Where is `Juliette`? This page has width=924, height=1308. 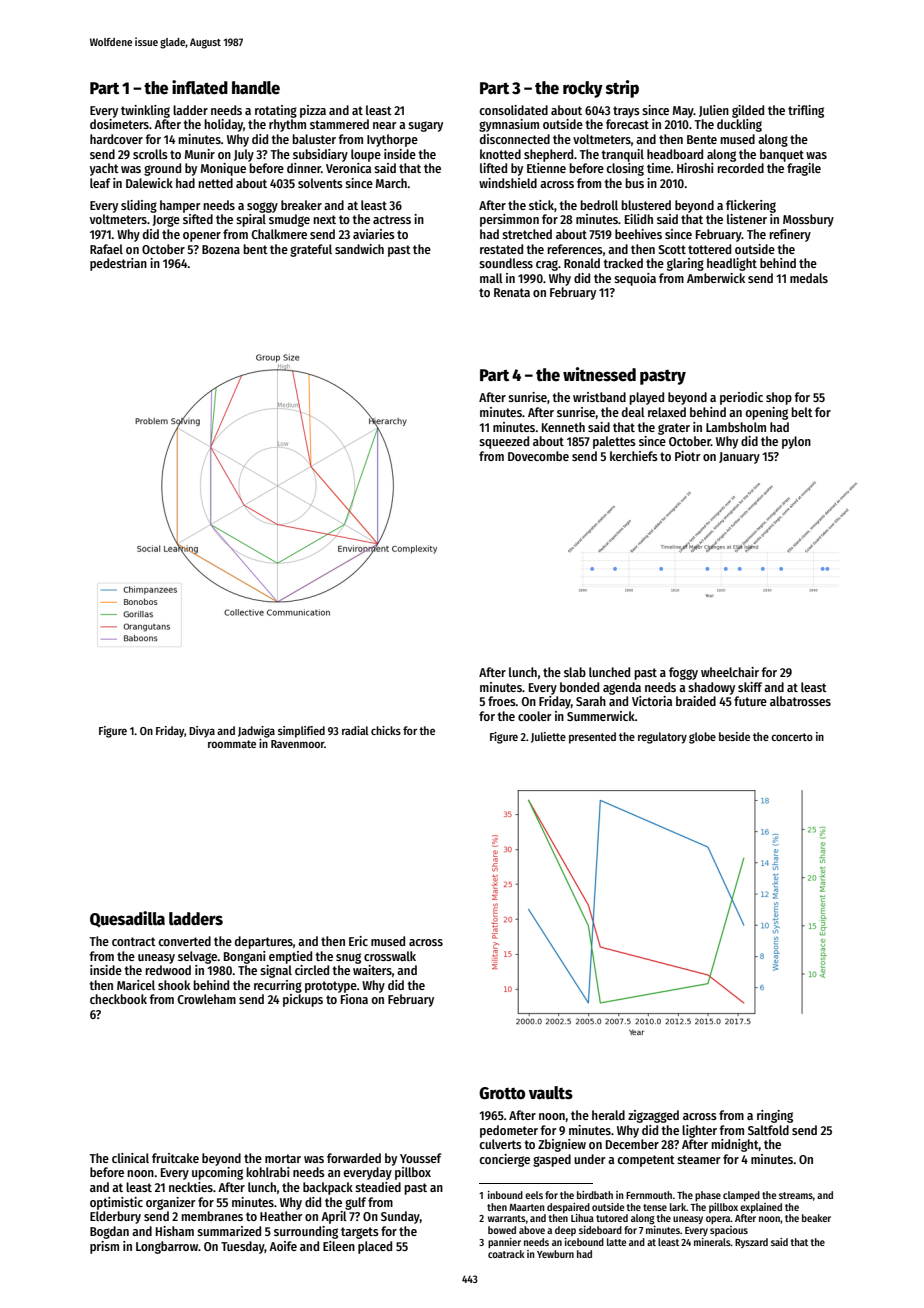
Juliette is located at coordinates (548, 737).
